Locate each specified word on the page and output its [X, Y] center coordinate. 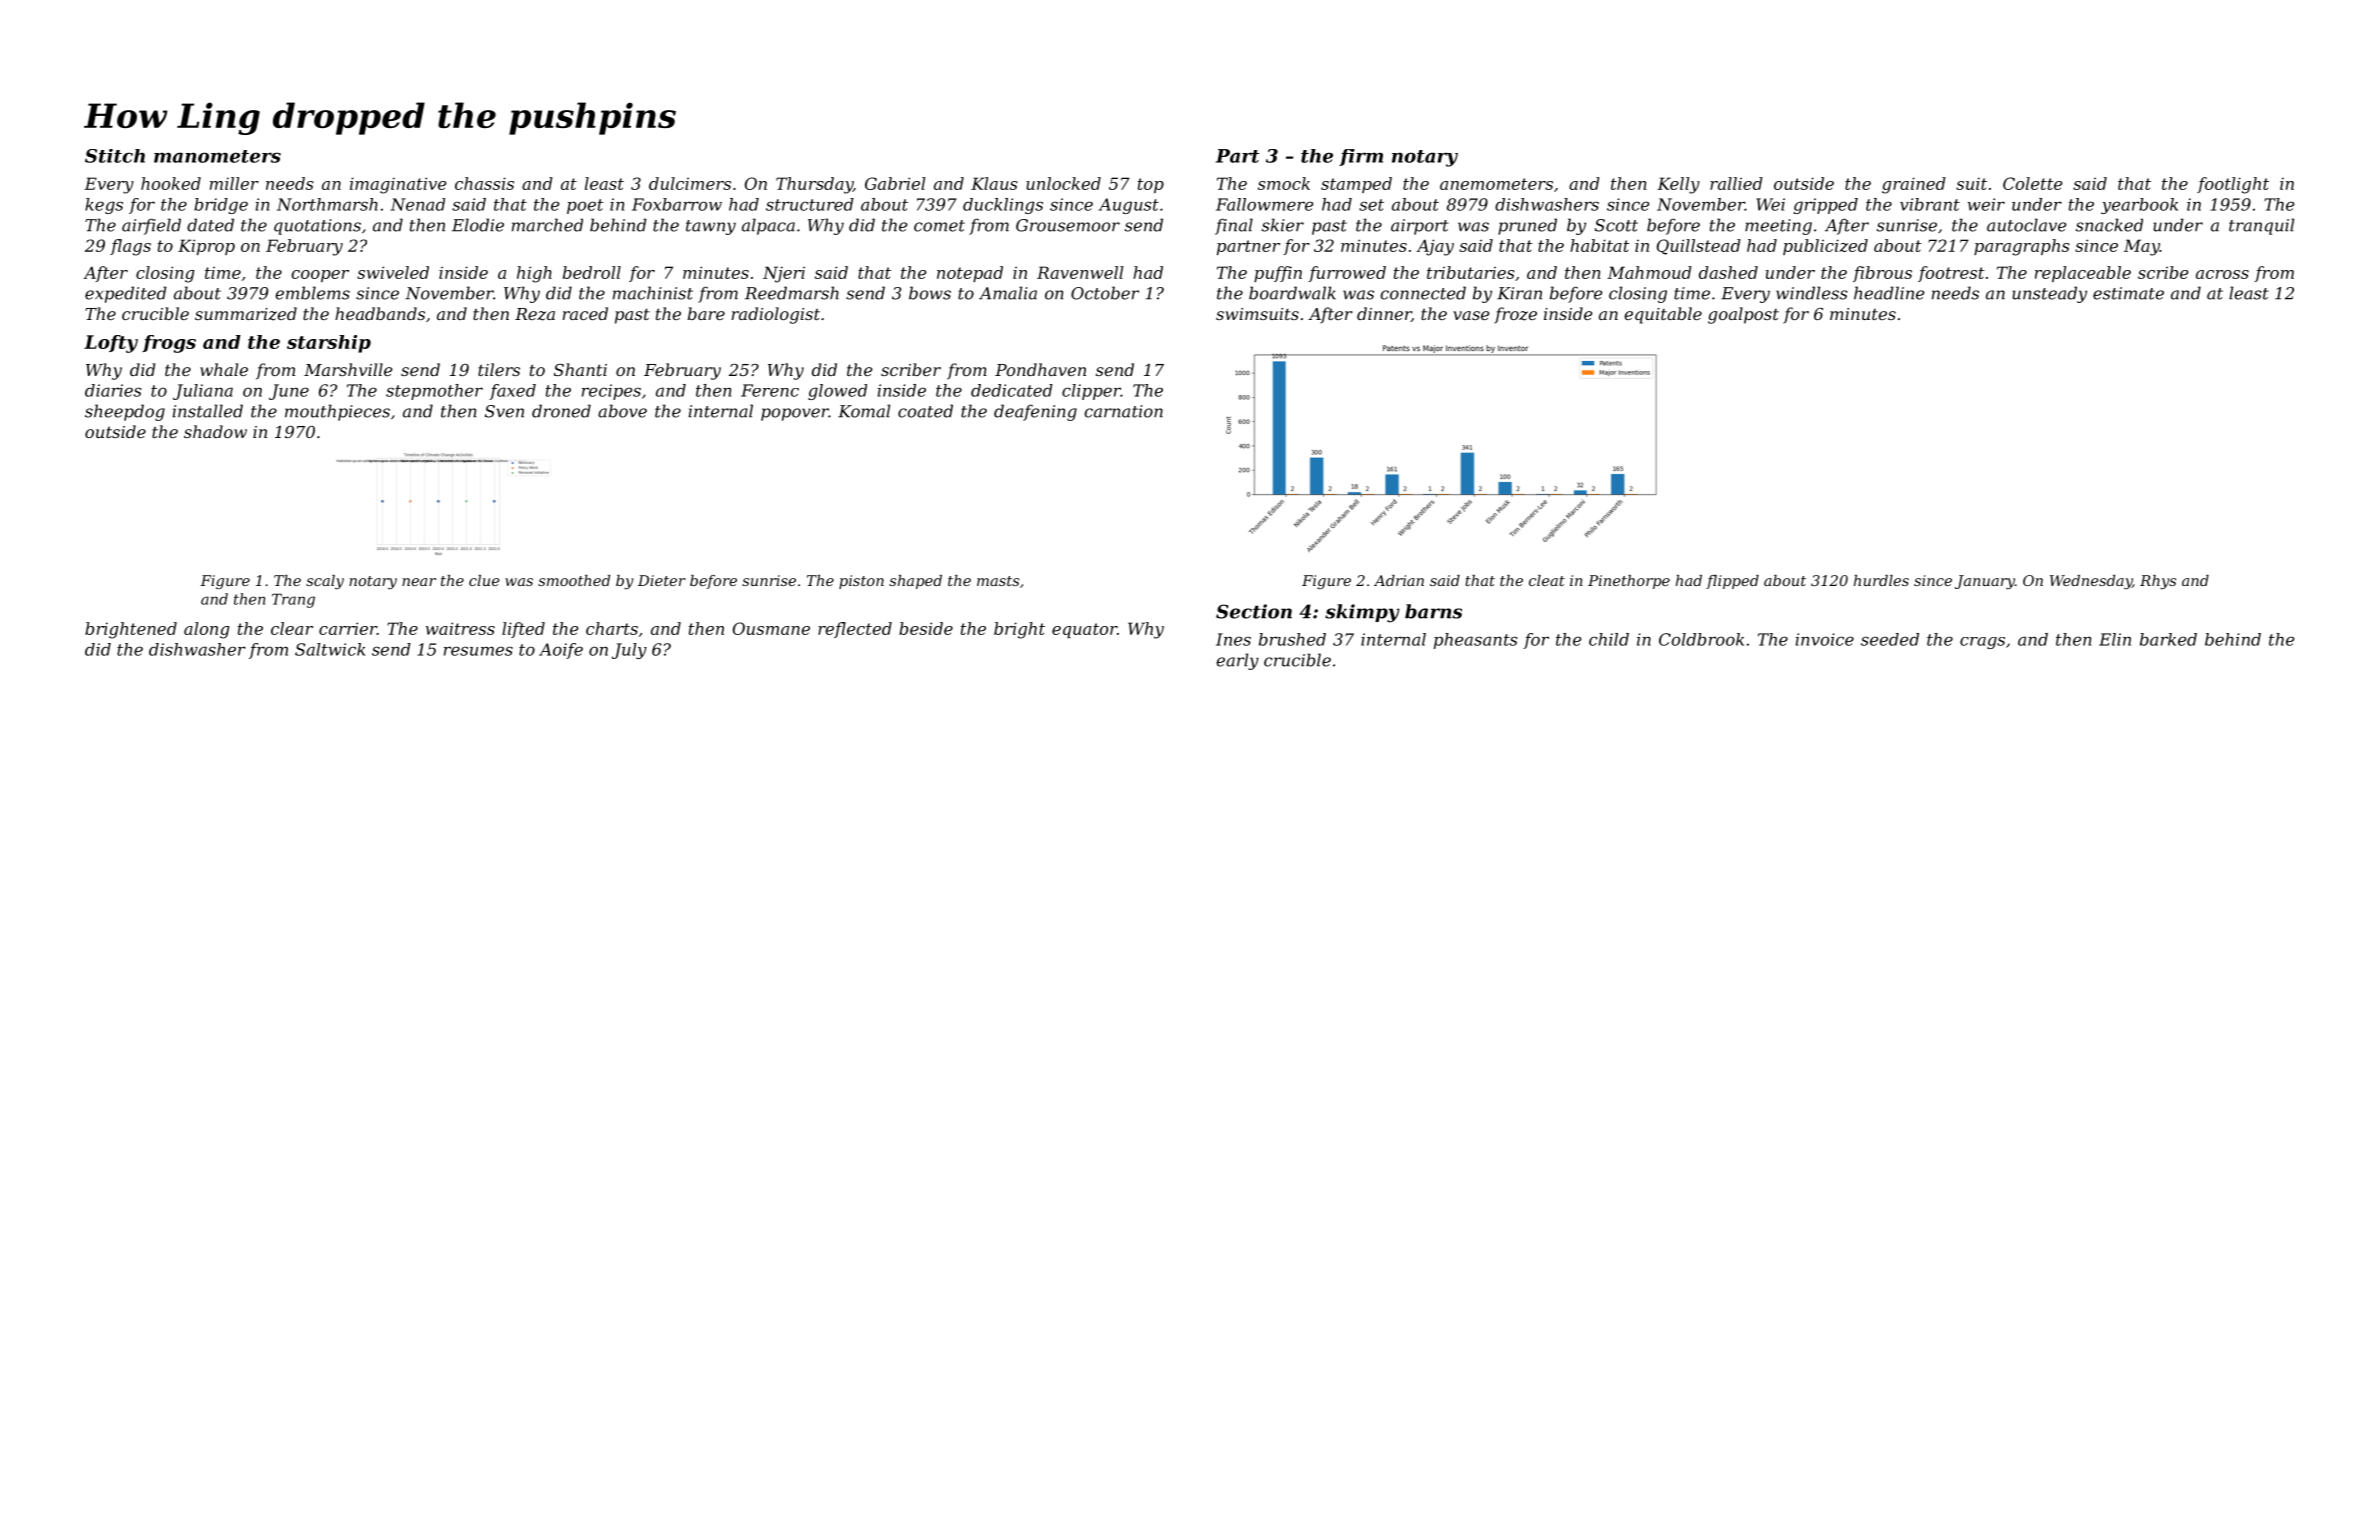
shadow [215, 431]
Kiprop [206, 247]
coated [925, 411]
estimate [2128, 293]
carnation [1124, 411]
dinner [1384, 314]
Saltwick [330, 649]
